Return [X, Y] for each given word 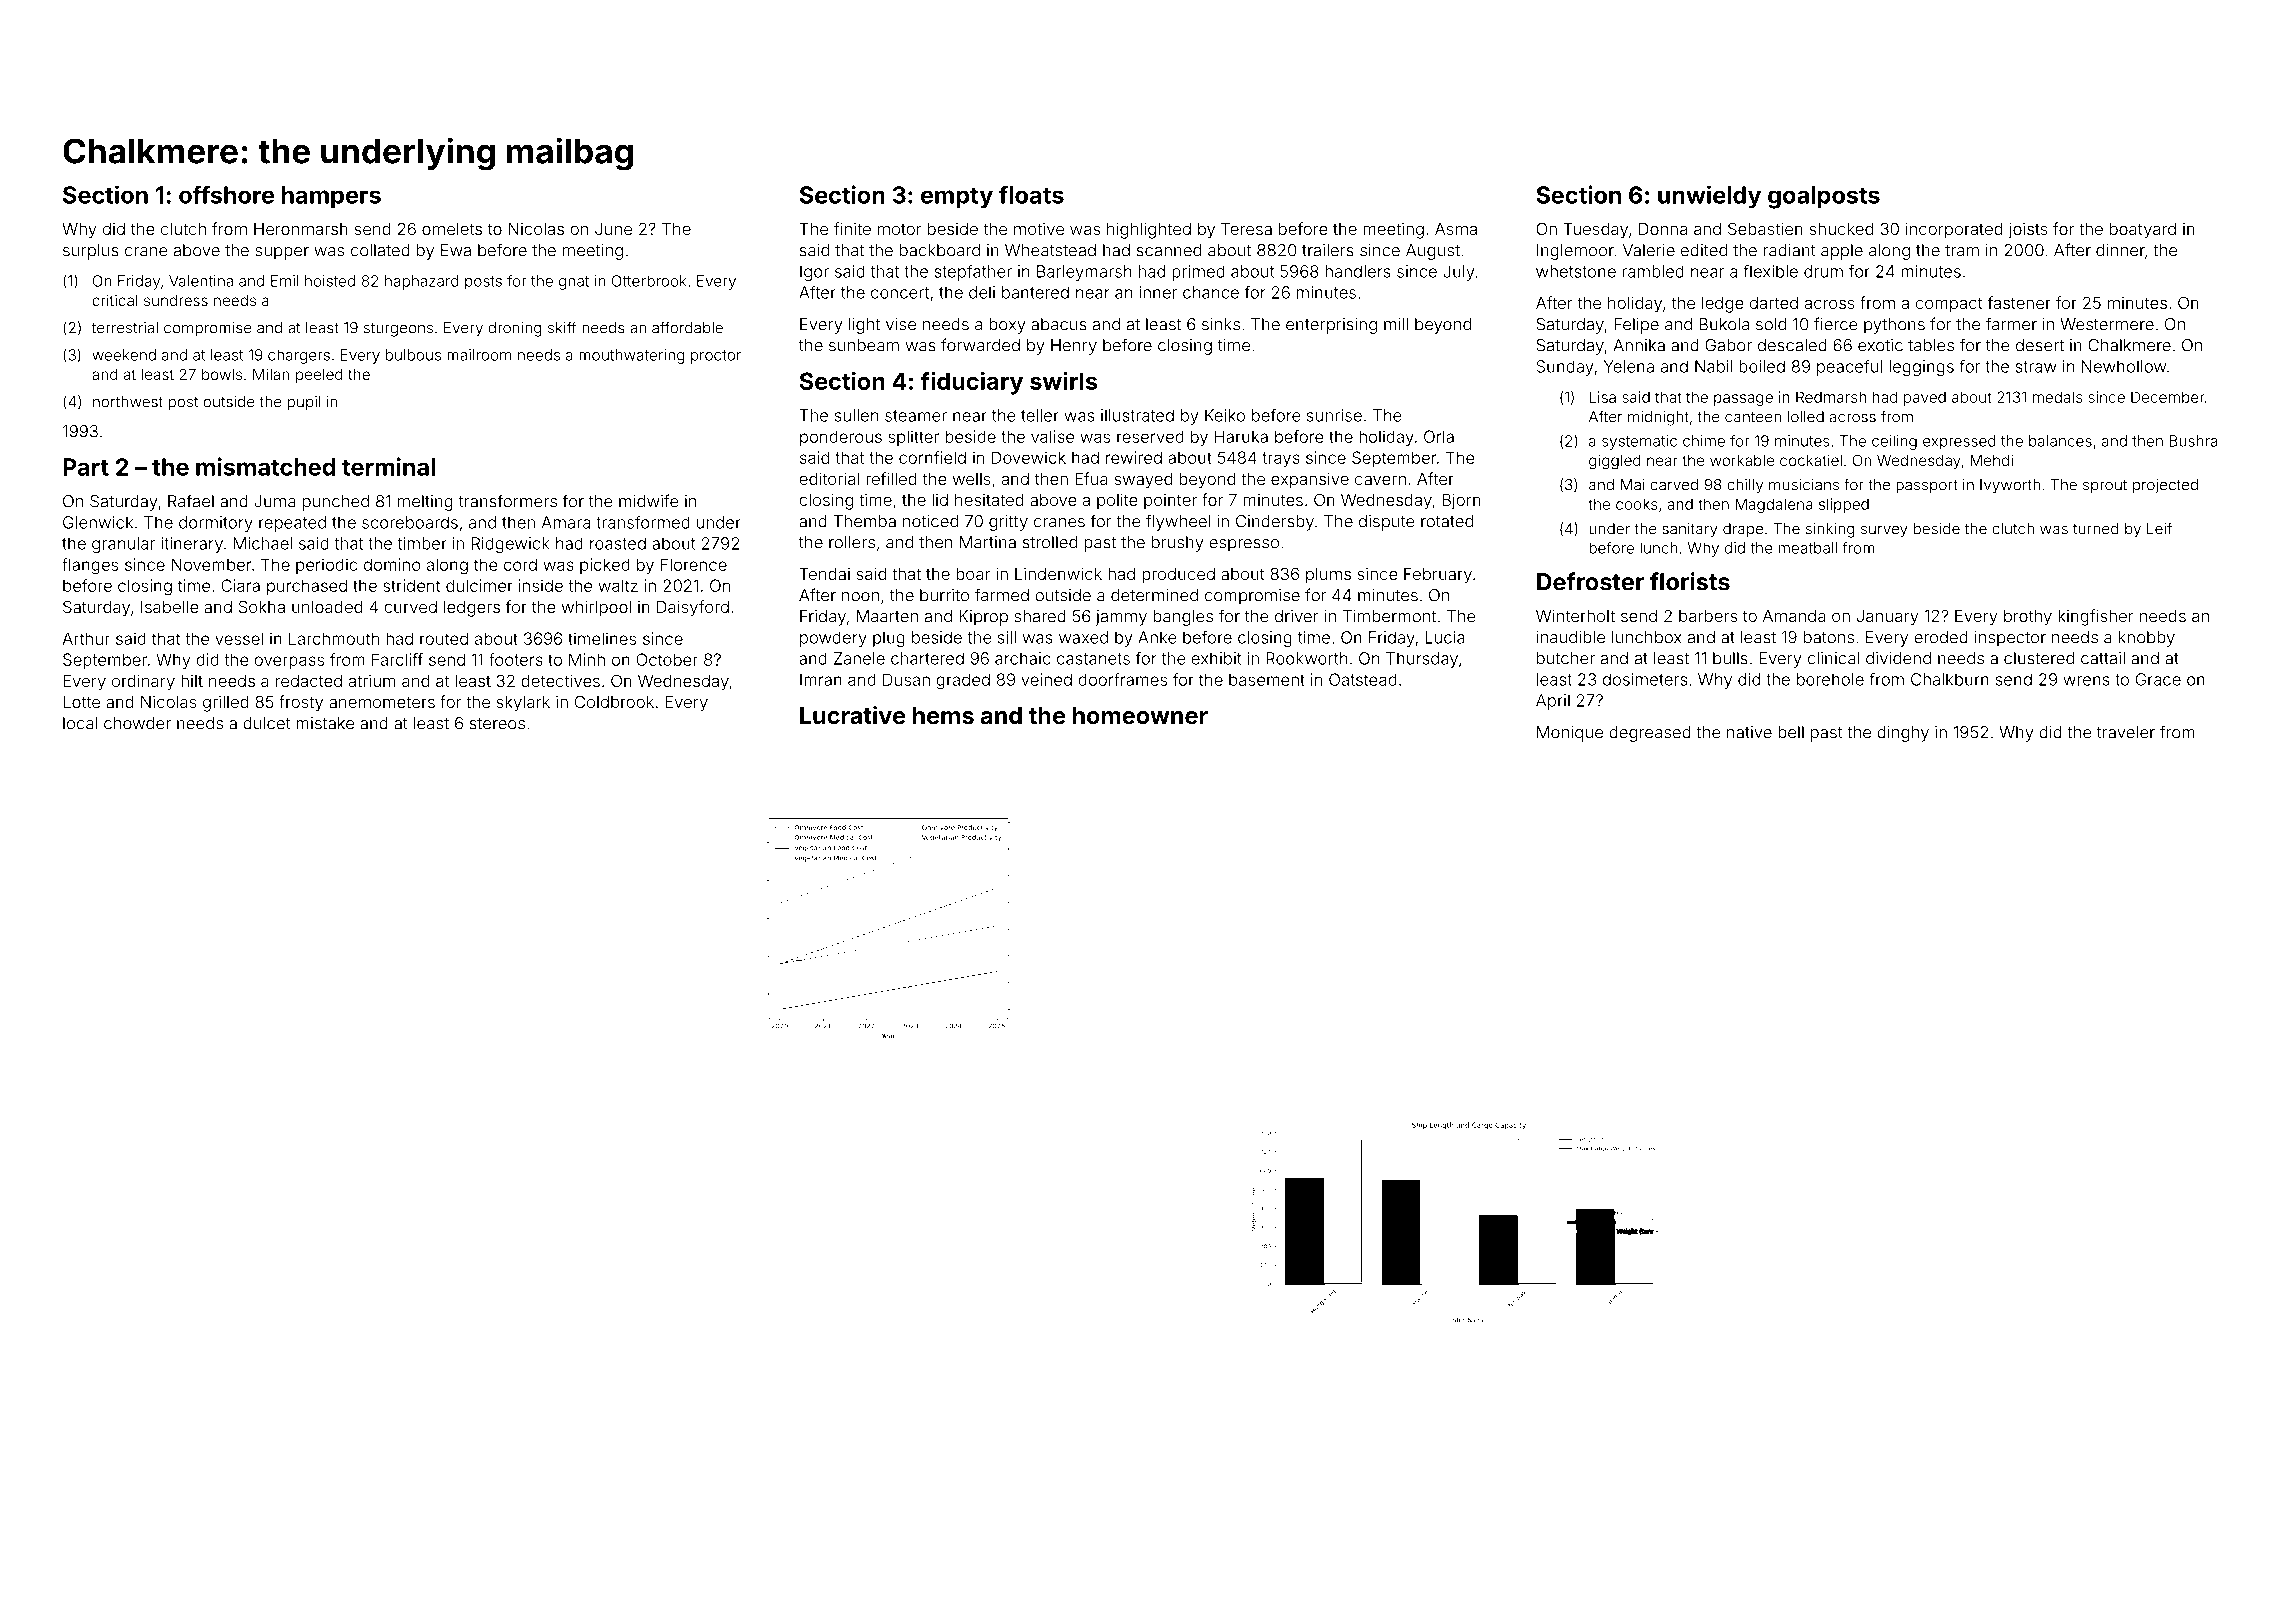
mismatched [265, 466]
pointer [1170, 502]
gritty [1008, 523]
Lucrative [852, 715]
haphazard [422, 282]
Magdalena [1774, 505]
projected [2165, 486]
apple [1842, 252]
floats [1031, 194]
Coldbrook [614, 701]
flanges [90, 566]
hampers [331, 197]
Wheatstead [1050, 250]
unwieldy [1709, 197]
